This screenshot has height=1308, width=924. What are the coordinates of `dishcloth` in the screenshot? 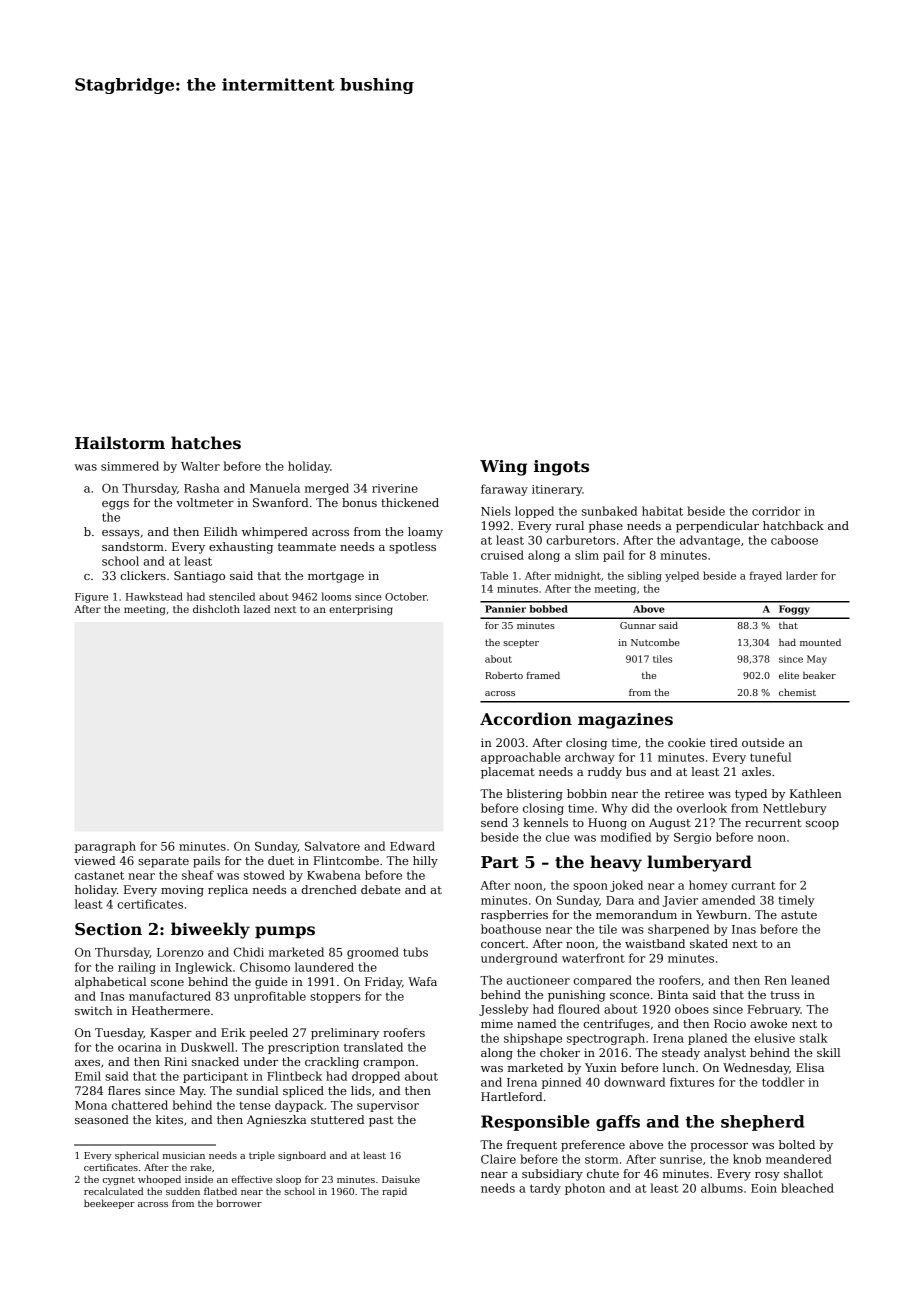 It's located at (216, 609).
